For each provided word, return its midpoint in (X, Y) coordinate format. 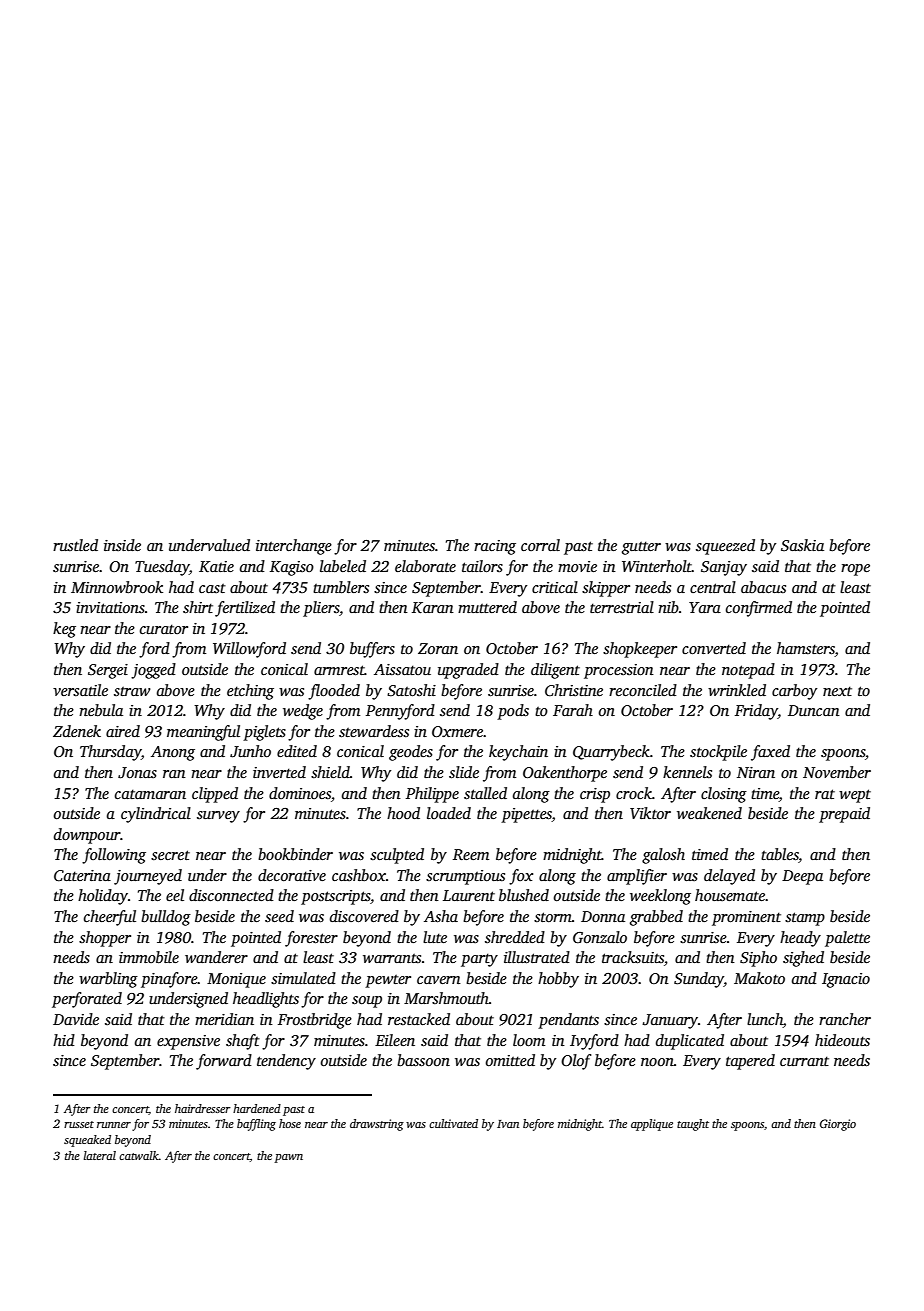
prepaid (844, 815)
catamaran (150, 794)
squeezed (725, 547)
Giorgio (838, 1125)
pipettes (526, 815)
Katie (216, 566)
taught (693, 1125)
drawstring (377, 1125)
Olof (576, 1062)
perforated (87, 1000)
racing (495, 547)
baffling (256, 1125)
